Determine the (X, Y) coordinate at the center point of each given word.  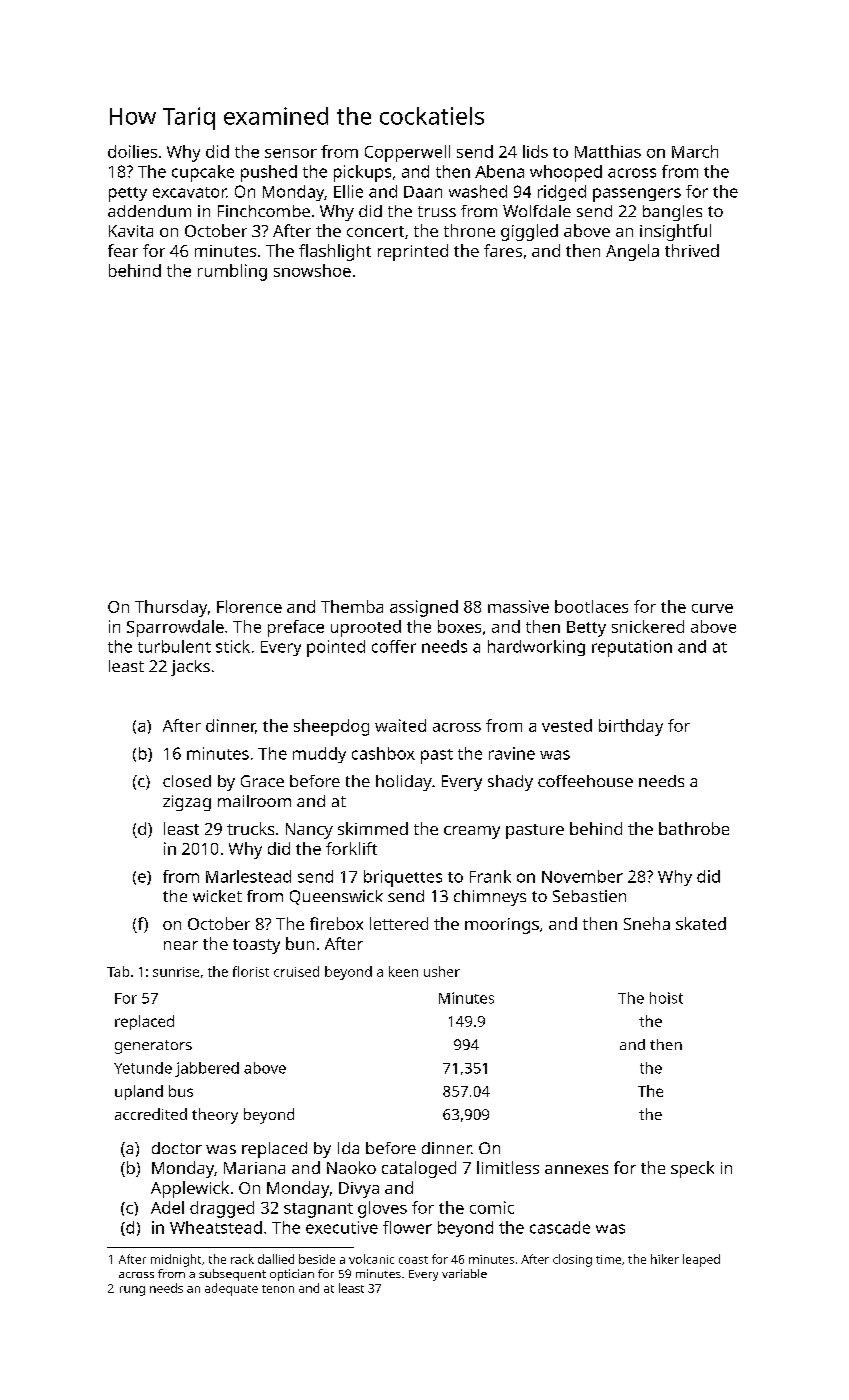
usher (442, 971)
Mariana (254, 1168)
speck (692, 1169)
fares (503, 250)
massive (518, 606)
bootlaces (591, 606)
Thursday (171, 608)
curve (712, 608)
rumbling (232, 272)
